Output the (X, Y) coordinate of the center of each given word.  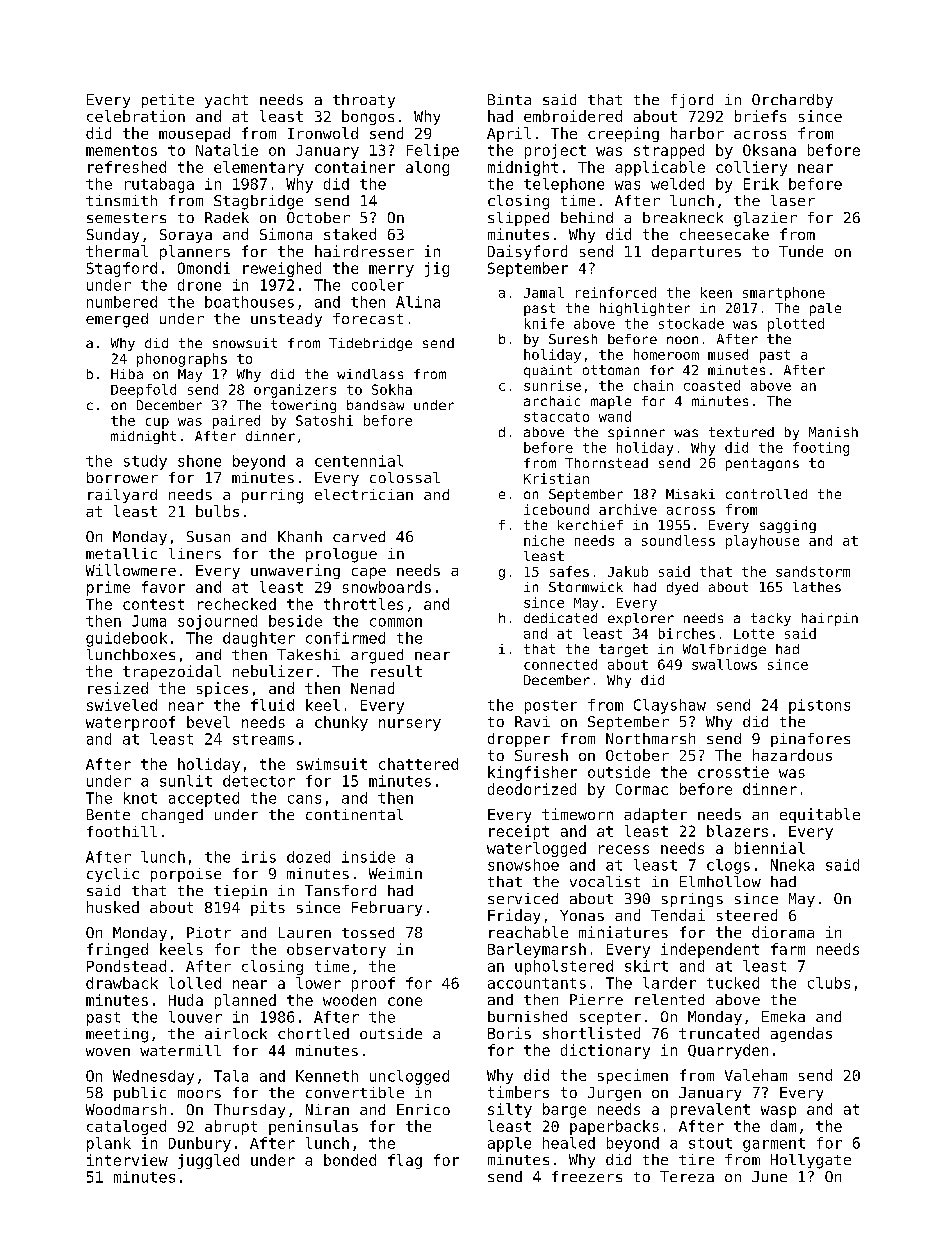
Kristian (556, 478)
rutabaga (159, 185)
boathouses (249, 302)
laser (793, 200)
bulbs (217, 511)
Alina (418, 302)
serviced (523, 898)
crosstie (733, 772)
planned (245, 1001)
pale (825, 309)
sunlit (186, 781)
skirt (646, 966)
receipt (519, 832)
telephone (564, 185)
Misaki (690, 494)
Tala (231, 1076)
